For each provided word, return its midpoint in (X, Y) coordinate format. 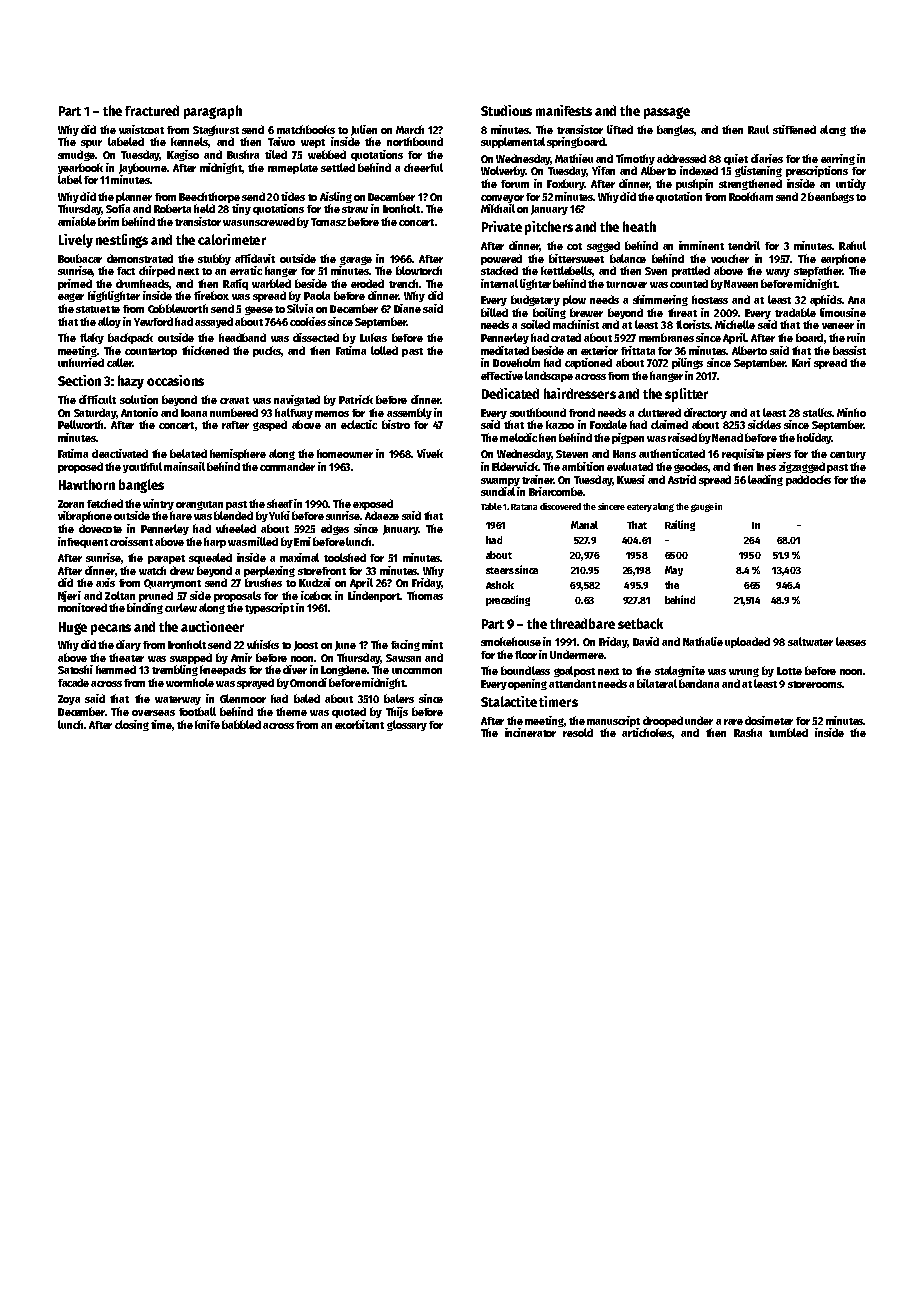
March (410, 129)
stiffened (794, 129)
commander (287, 466)
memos (332, 414)
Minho (851, 412)
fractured (152, 110)
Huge (73, 628)
